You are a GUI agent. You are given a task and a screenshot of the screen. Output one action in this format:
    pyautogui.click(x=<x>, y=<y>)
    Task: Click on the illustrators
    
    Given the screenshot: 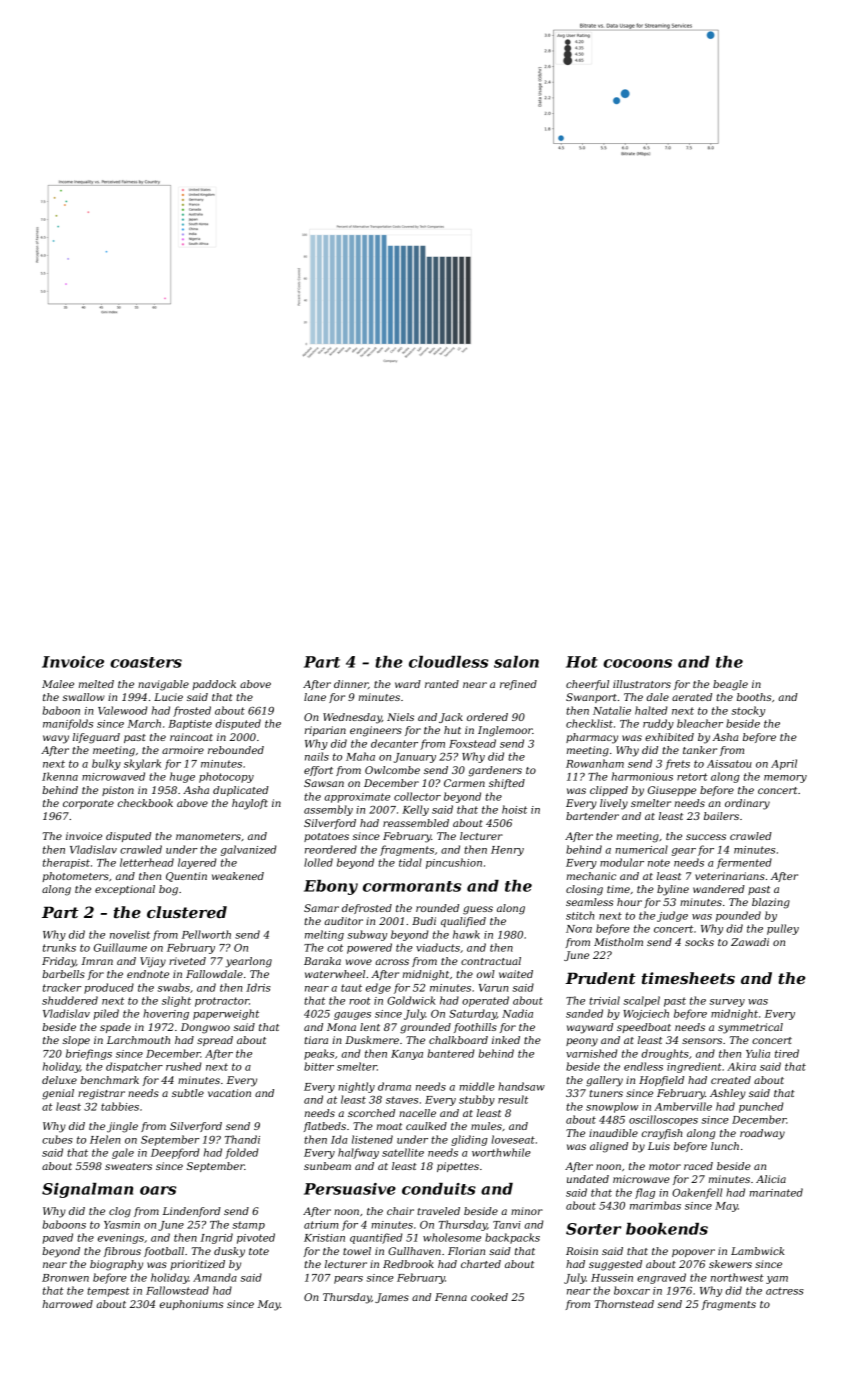 What is the action you would take?
    pyautogui.click(x=642, y=684)
